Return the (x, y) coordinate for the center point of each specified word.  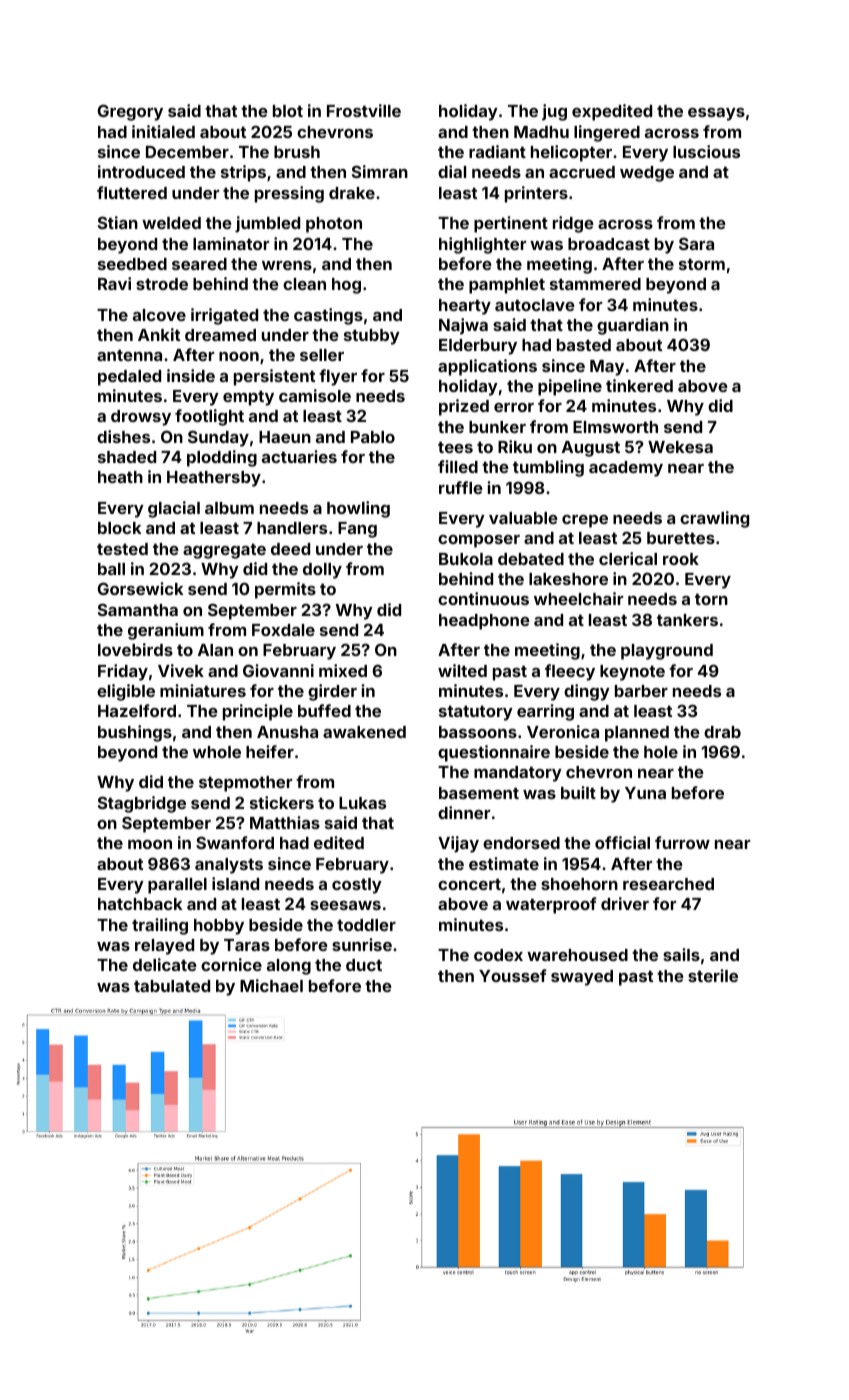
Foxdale (283, 630)
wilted (462, 670)
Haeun (285, 437)
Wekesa (680, 447)
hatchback (140, 904)
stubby (372, 337)
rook (681, 559)
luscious (706, 151)
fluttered (132, 192)
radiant (497, 151)
